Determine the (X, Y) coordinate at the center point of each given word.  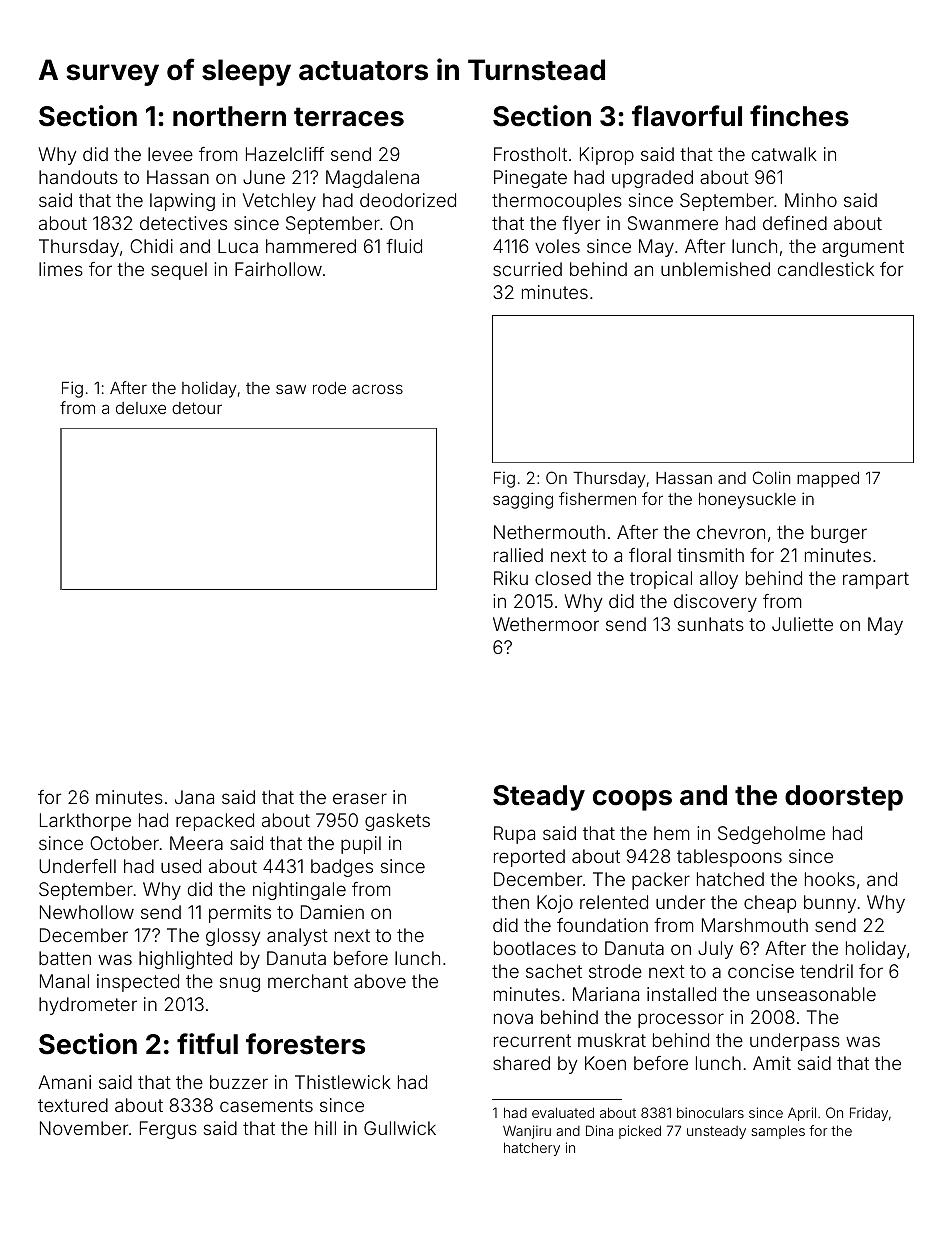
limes (61, 269)
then (510, 902)
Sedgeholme (771, 835)
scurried (527, 269)
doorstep (844, 798)
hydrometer (88, 1006)
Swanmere (673, 223)
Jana (194, 797)
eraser (360, 798)
